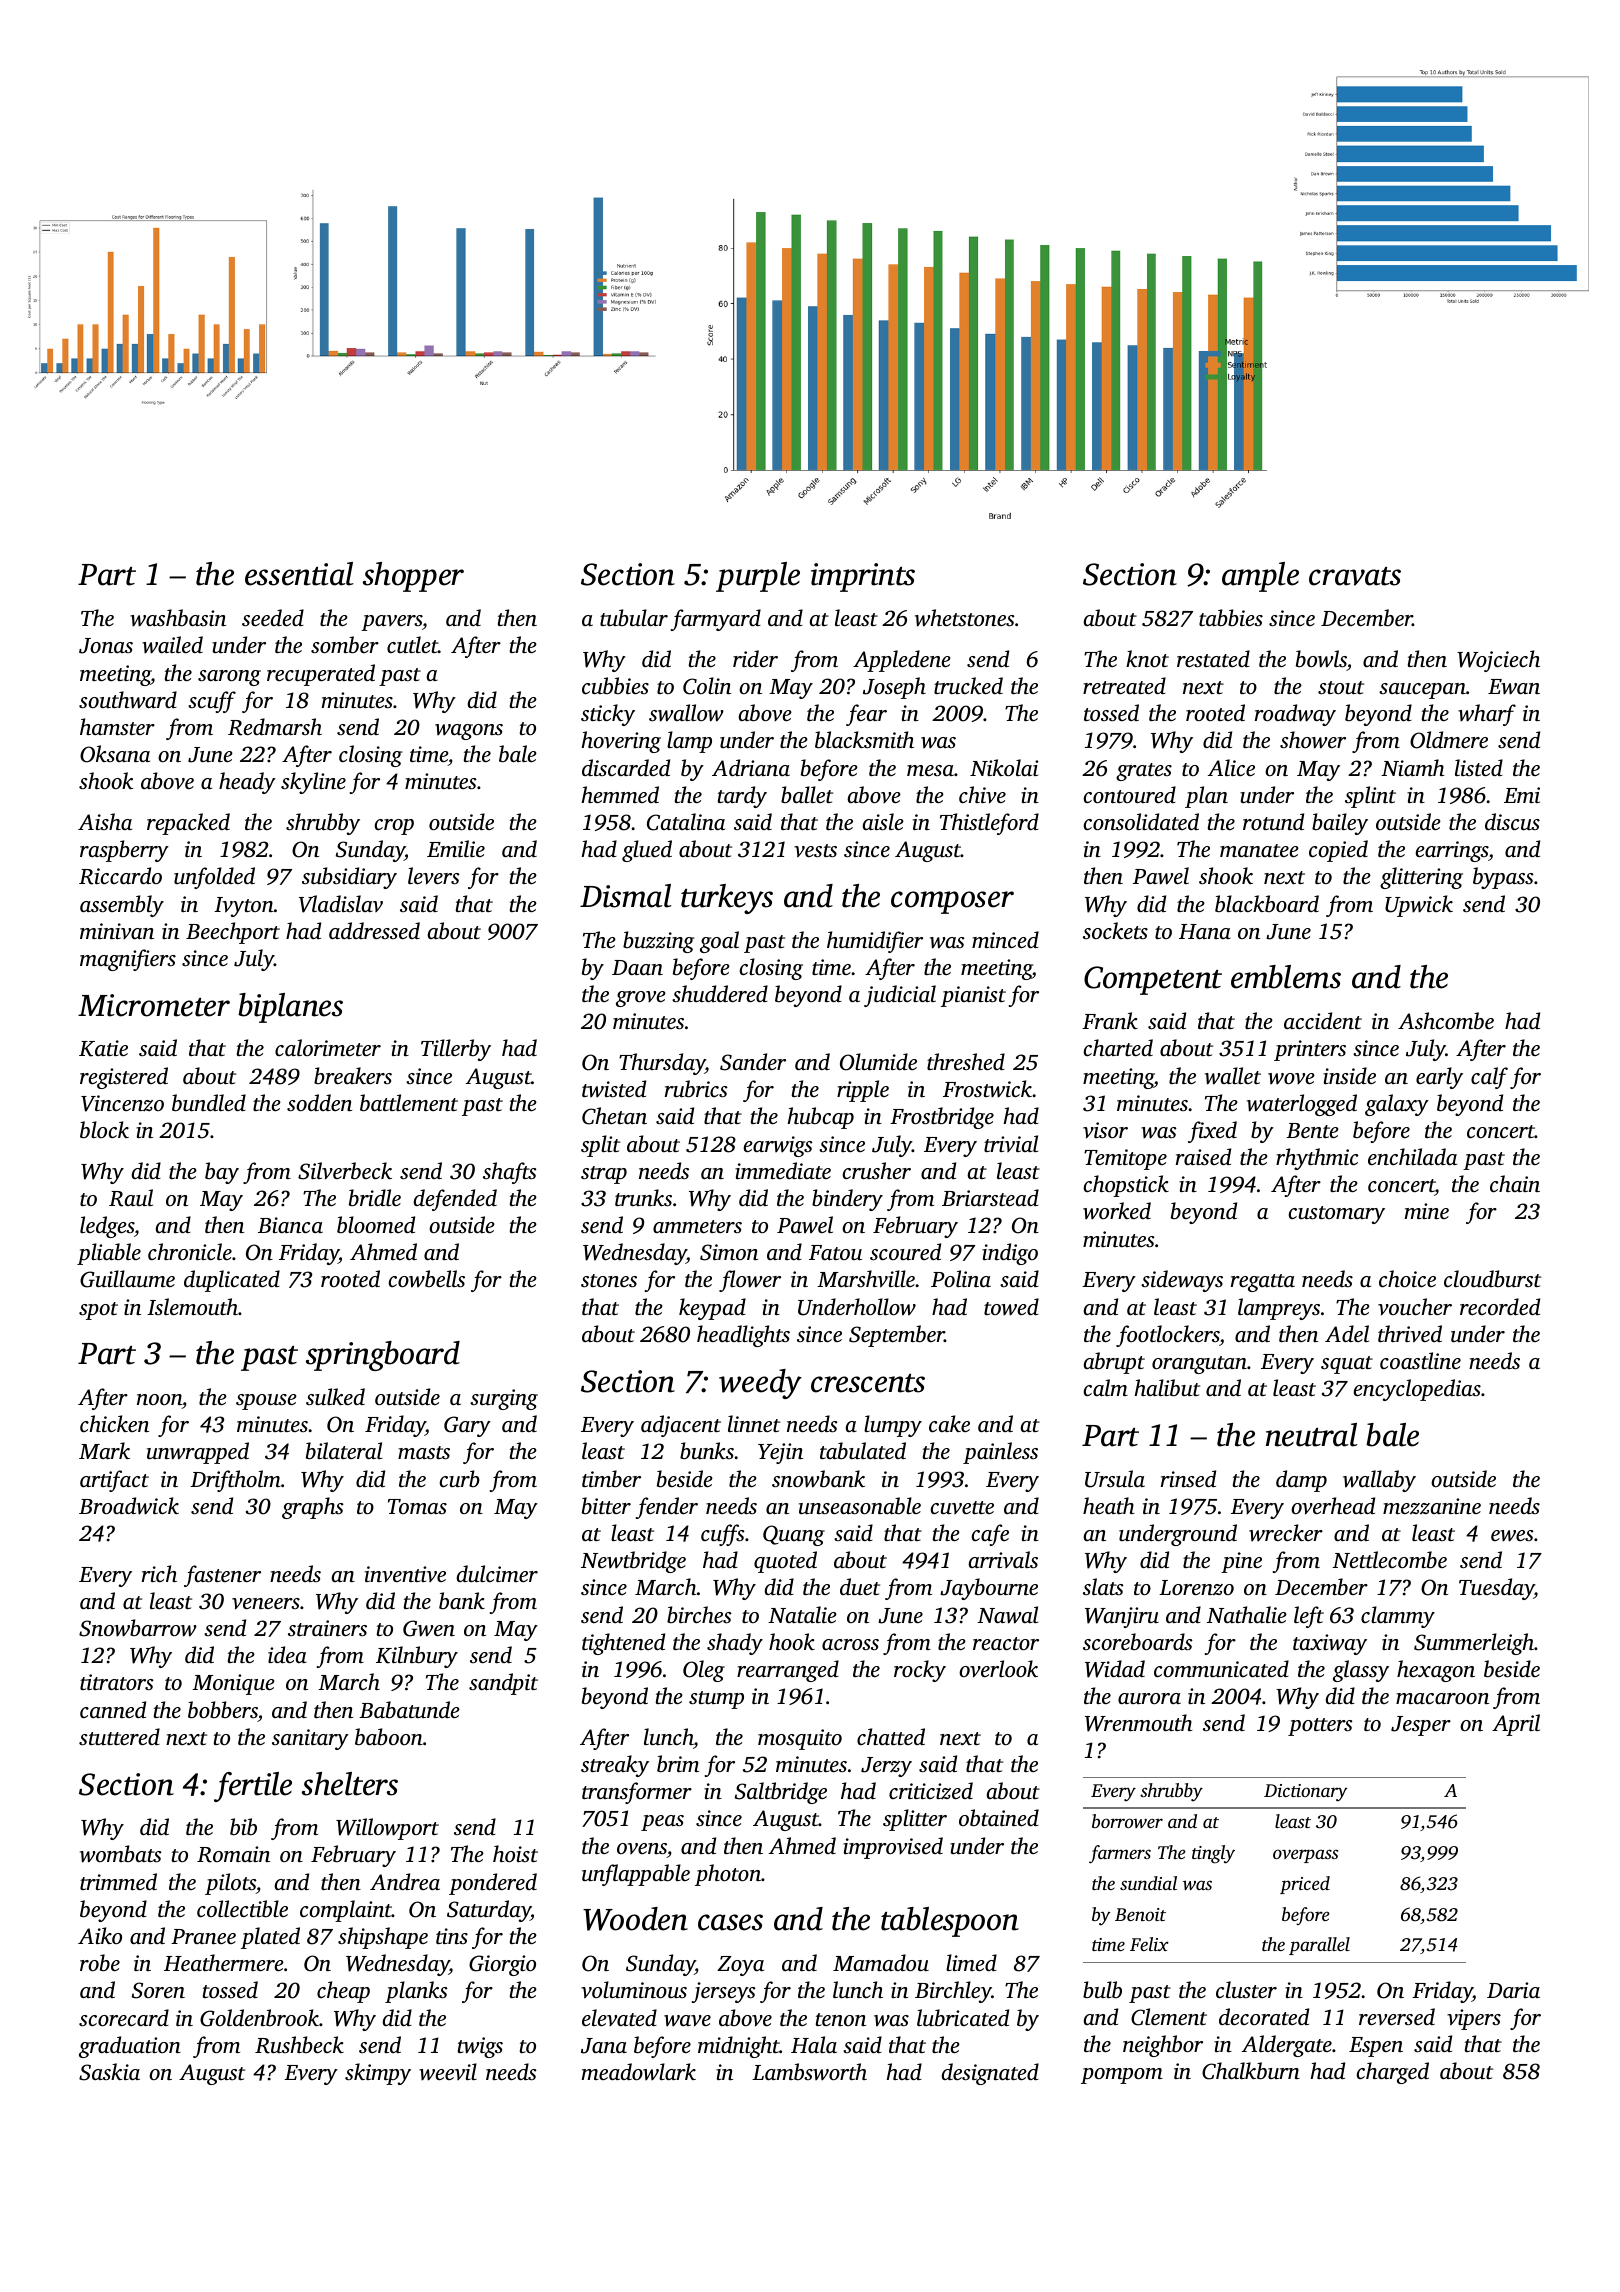 The height and width of the image is (2292, 1620). Describe the element at coordinates (1231, 617) in the image. I see `tabbies` at that location.
